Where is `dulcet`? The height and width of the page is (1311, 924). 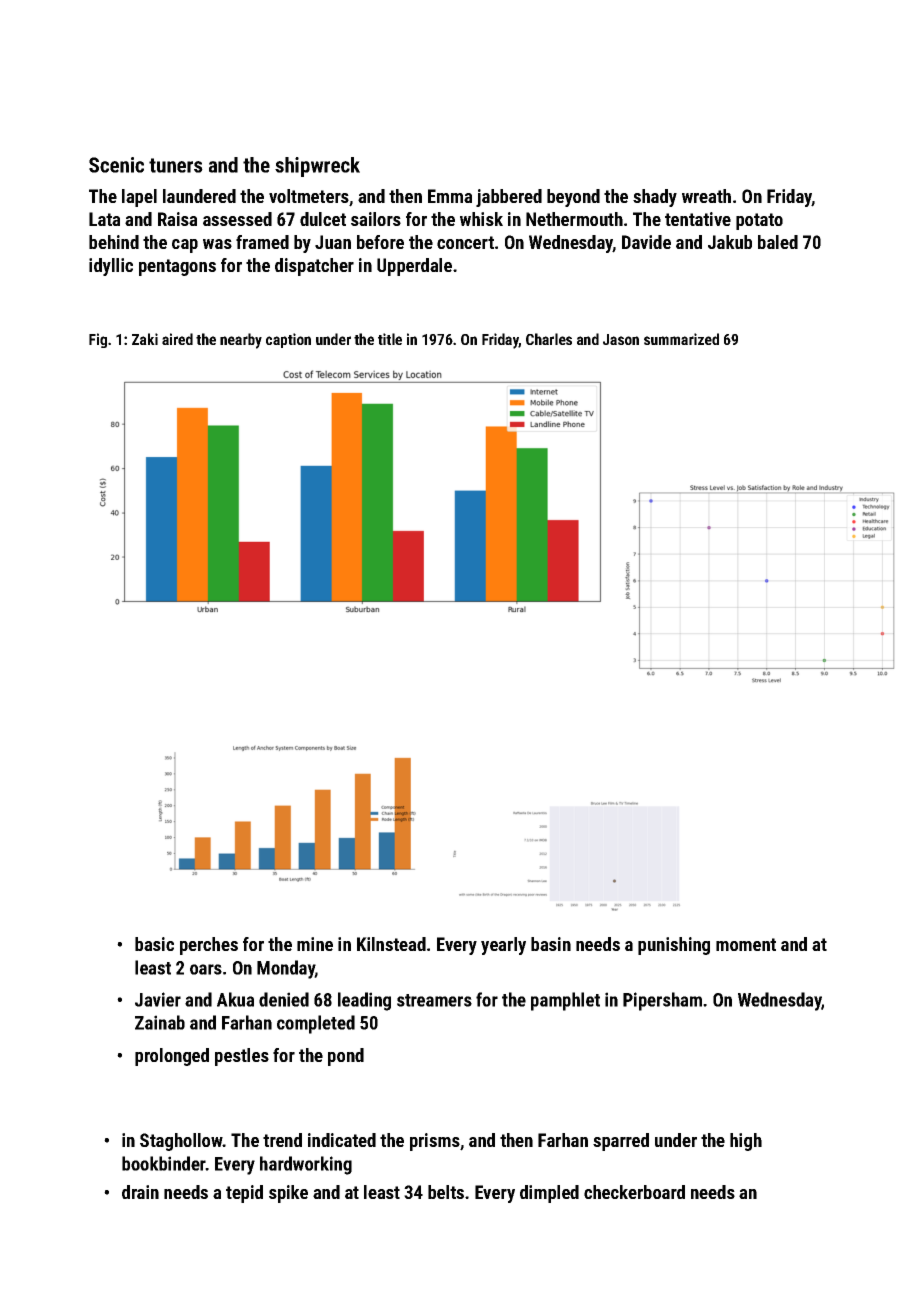 dulcet is located at coordinates (323, 219).
